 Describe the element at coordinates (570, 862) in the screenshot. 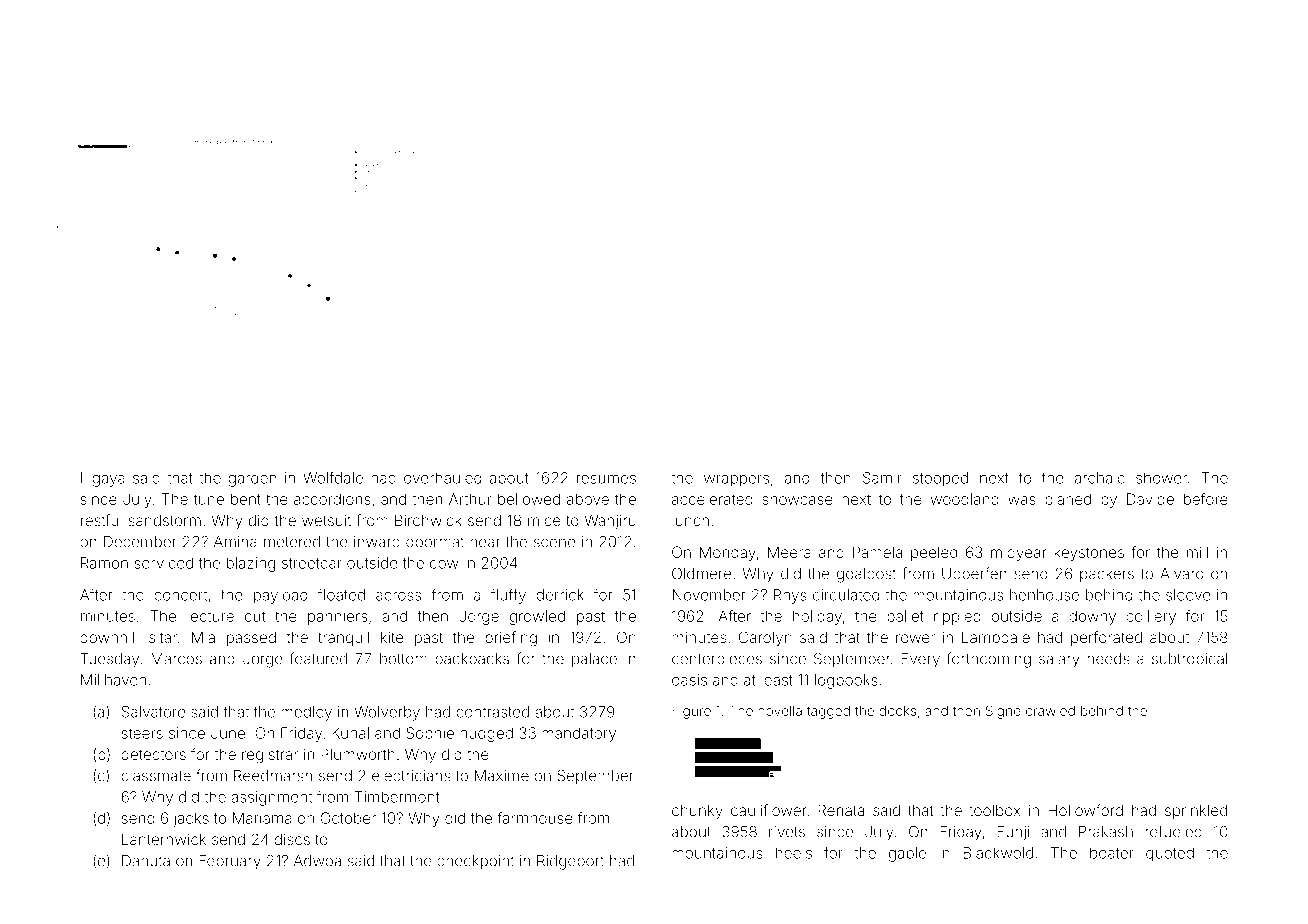

I see `Ridgeport` at that location.
